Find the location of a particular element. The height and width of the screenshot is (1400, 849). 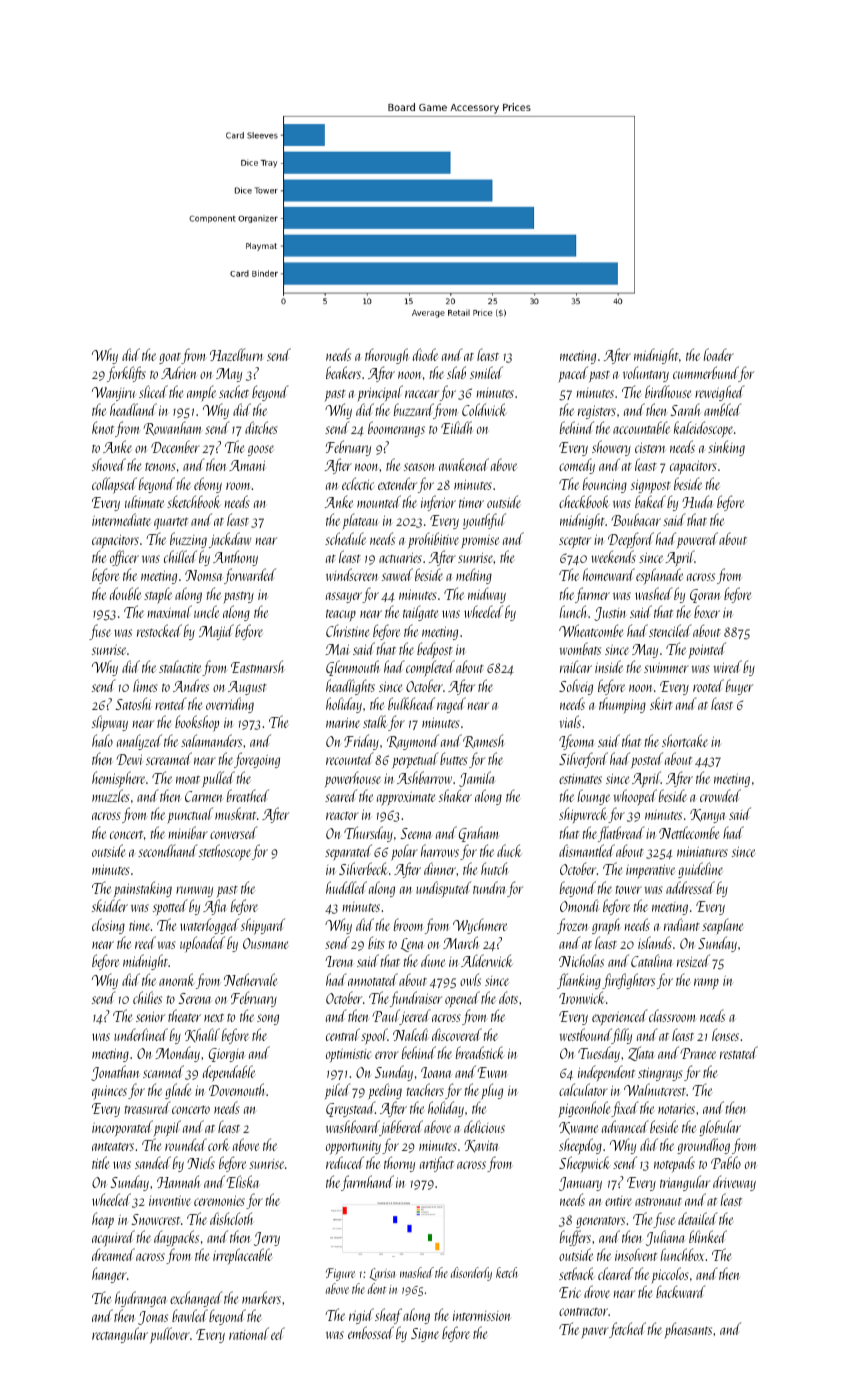

loader is located at coordinates (719, 354).
